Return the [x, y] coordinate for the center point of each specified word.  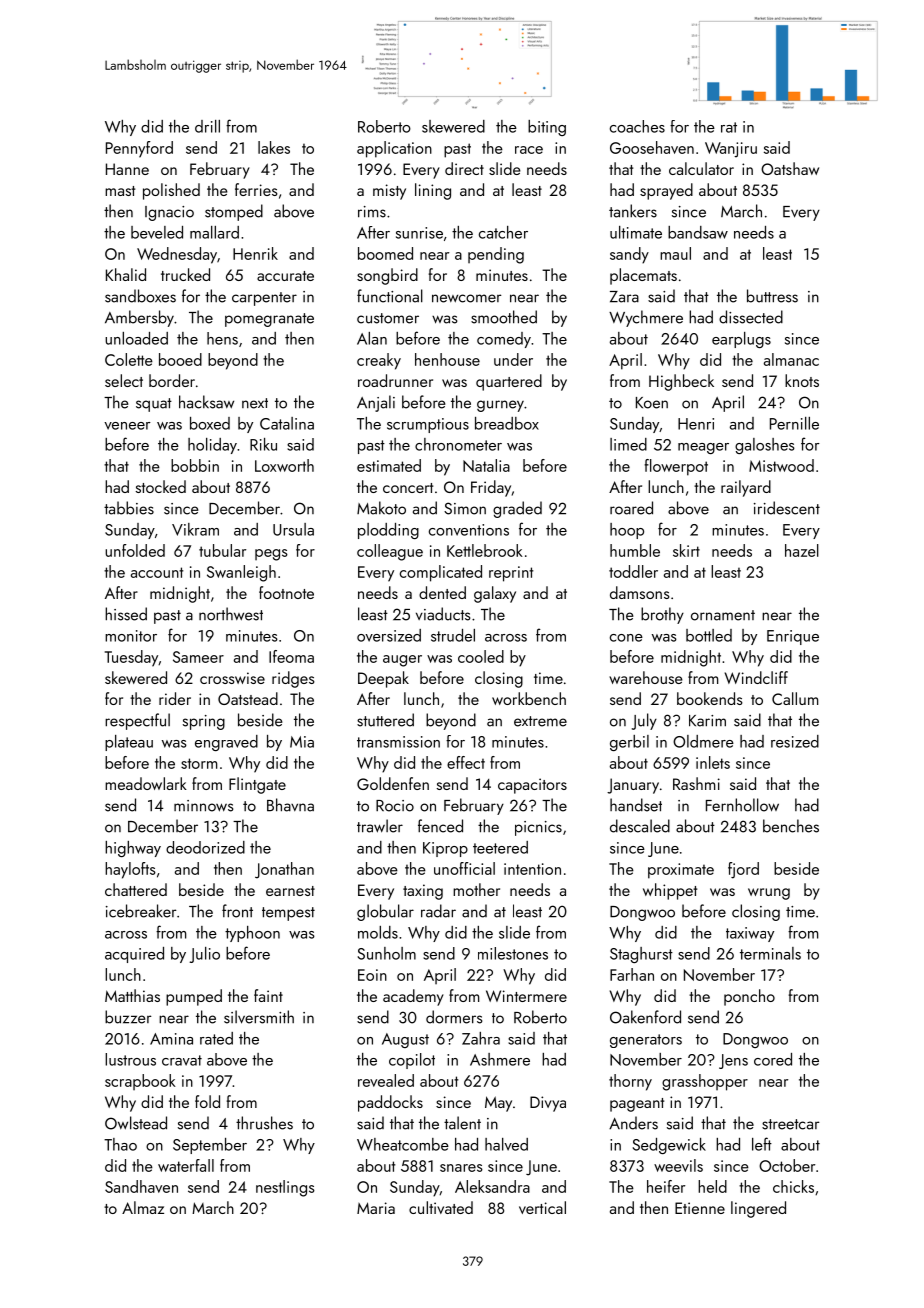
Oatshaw [790, 168]
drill [207, 126]
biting [547, 128]
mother [476, 889]
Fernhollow [742, 805]
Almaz [143, 1207]
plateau [129, 743]
